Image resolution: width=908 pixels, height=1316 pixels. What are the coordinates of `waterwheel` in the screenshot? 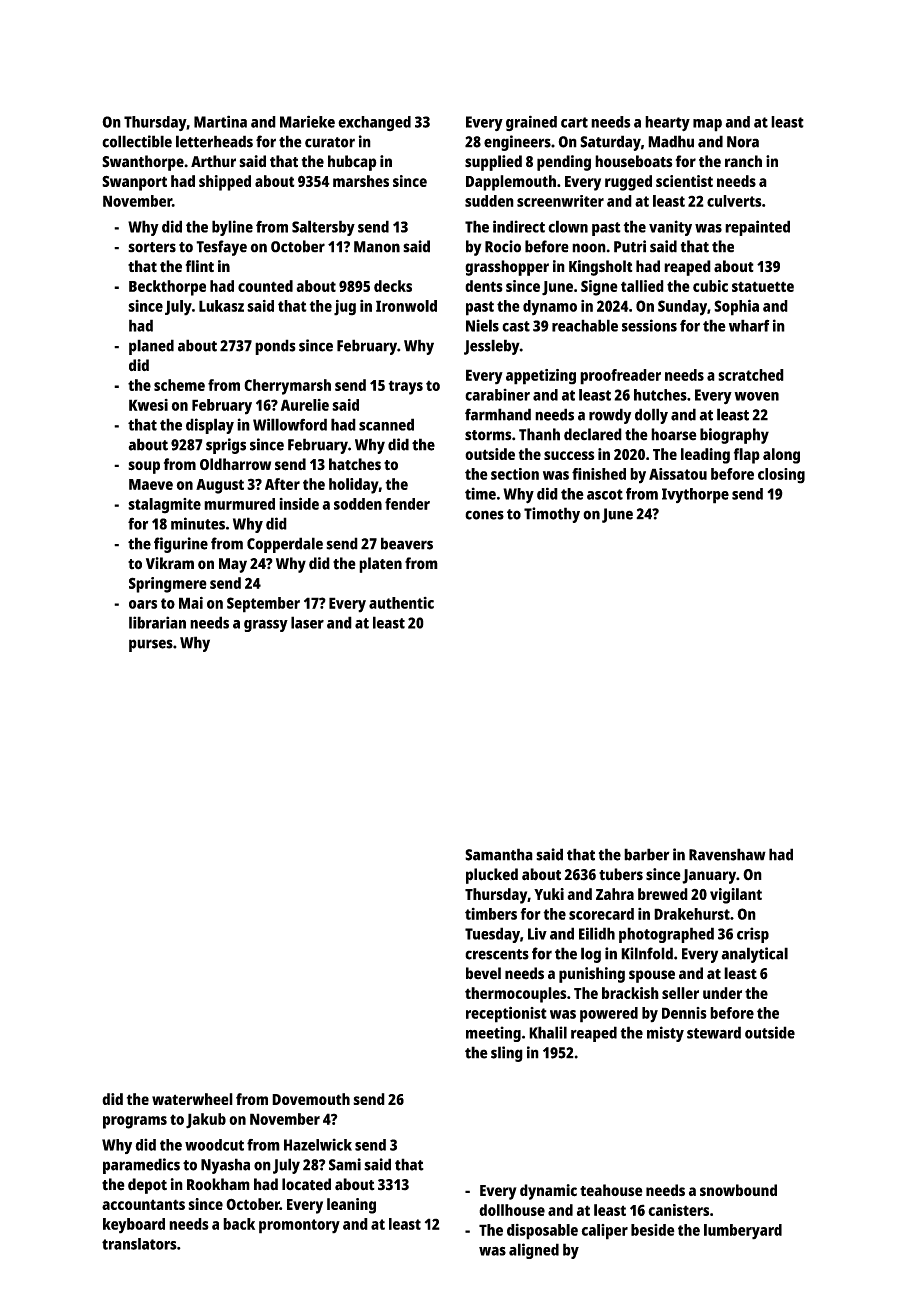 It's located at (192, 1099).
